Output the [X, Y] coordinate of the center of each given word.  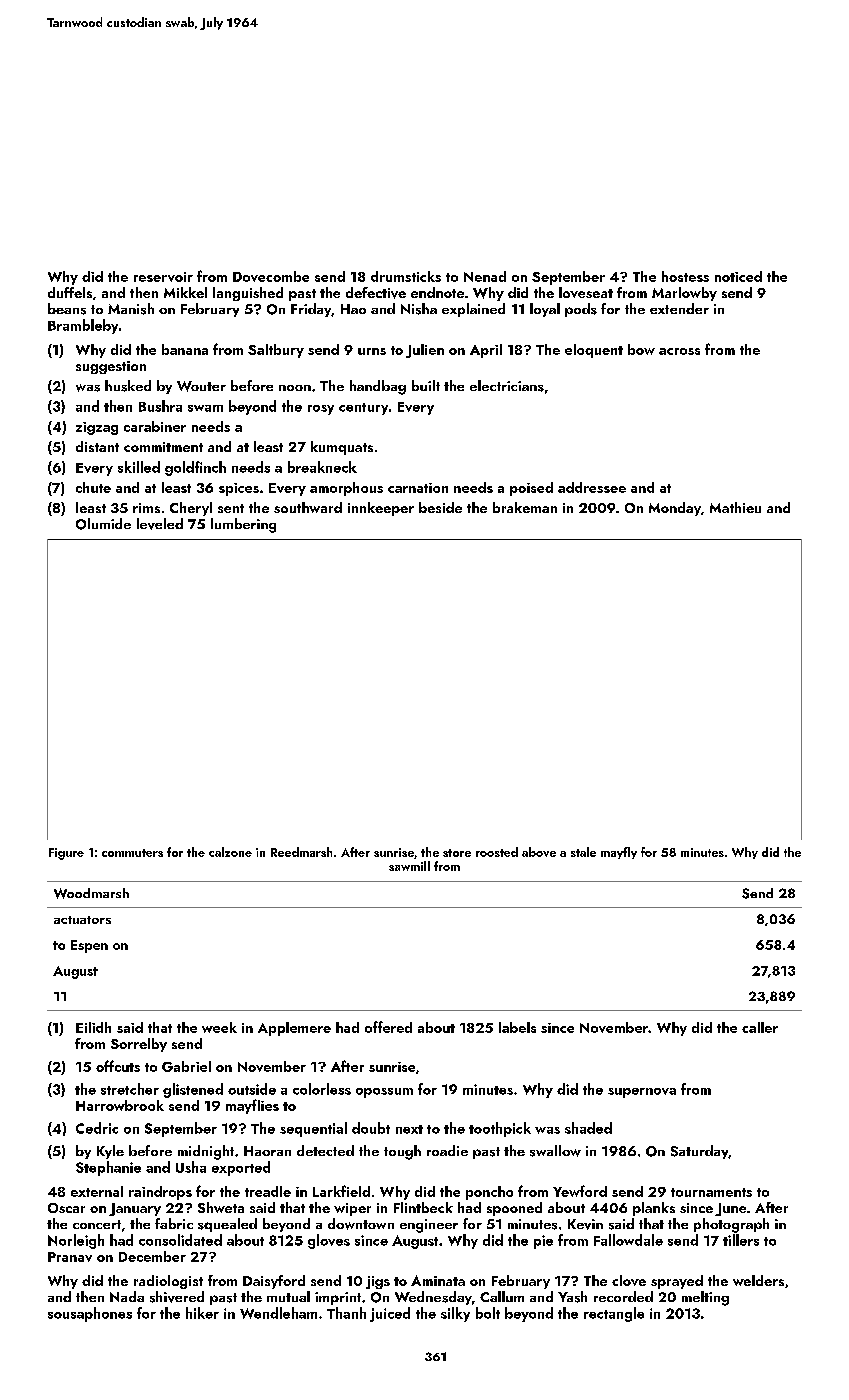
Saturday [699, 1152]
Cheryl [191, 509]
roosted [497, 852]
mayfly [619, 853]
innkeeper [381, 509]
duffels [70, 292]
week [219, 1027]
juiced [390, 1314]
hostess [685, 276]
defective [376, 293]
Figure [66, 854]
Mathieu [735, 507]
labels [517, 1027]
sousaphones [90, 1314]
